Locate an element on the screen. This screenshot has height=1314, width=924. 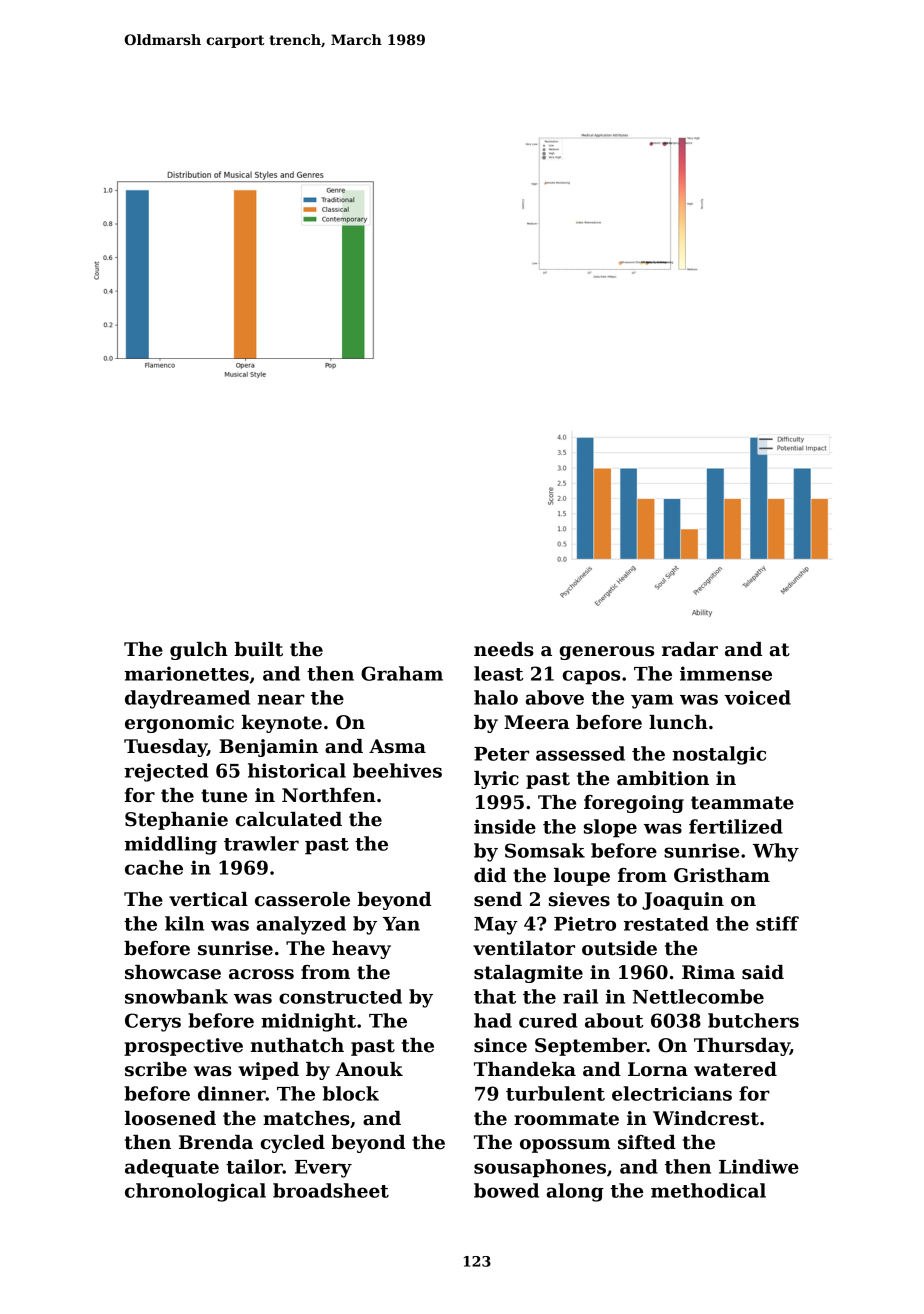
marionettes is located at coordinates (187, 673).
